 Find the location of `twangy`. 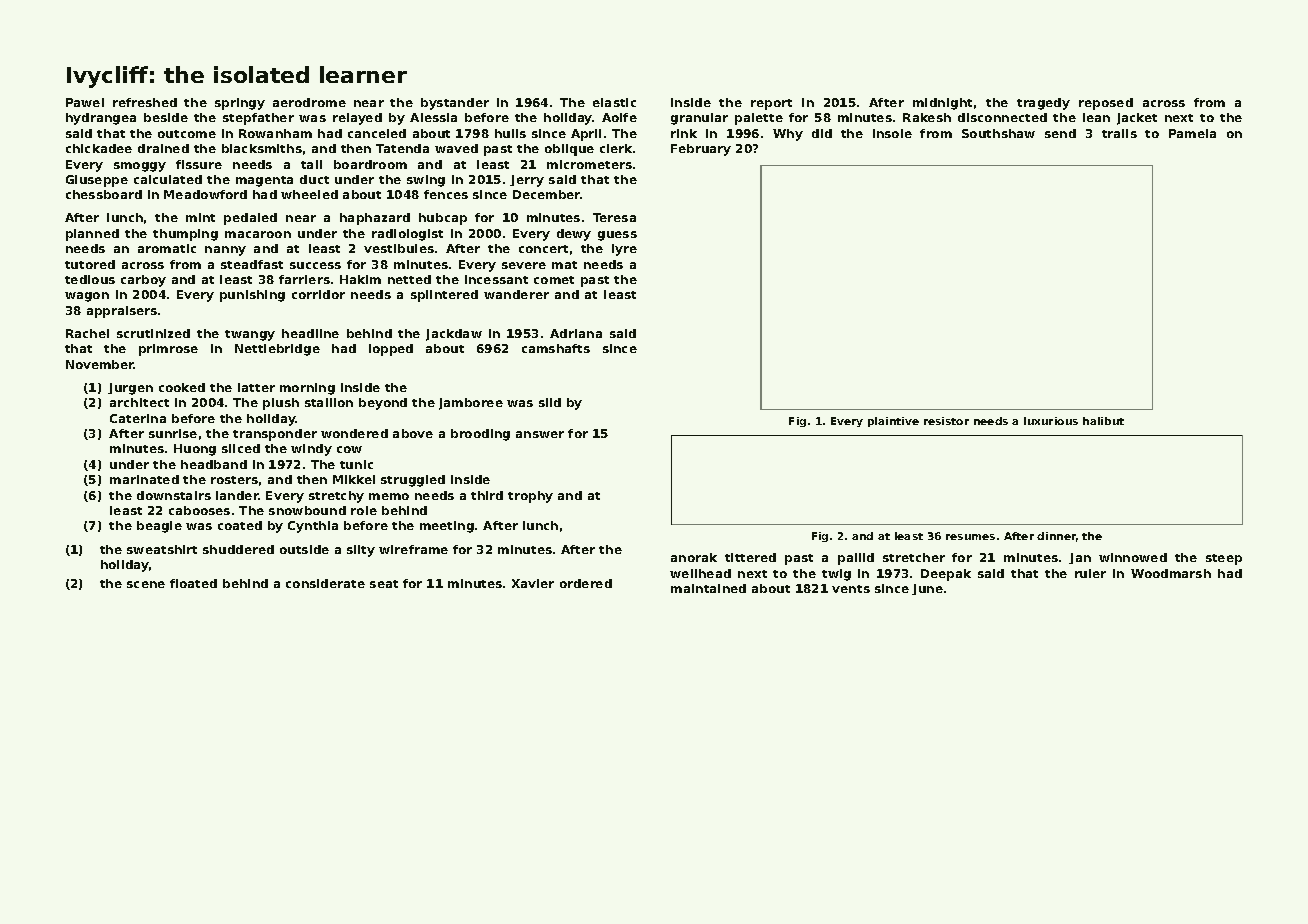

twangy is located at coordinates (250, 335).
